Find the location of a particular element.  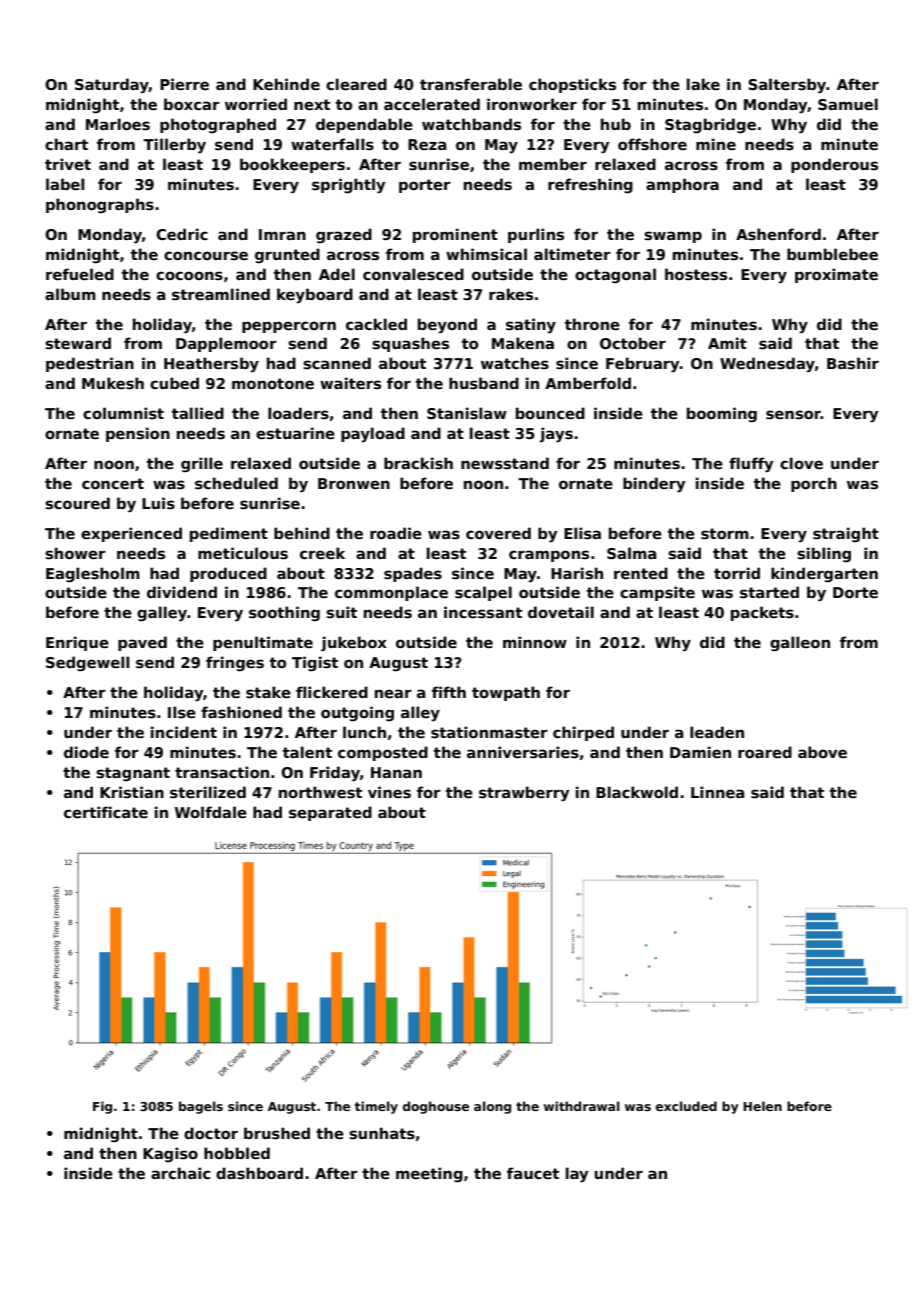

hub is located at coordinates (616, 124).
